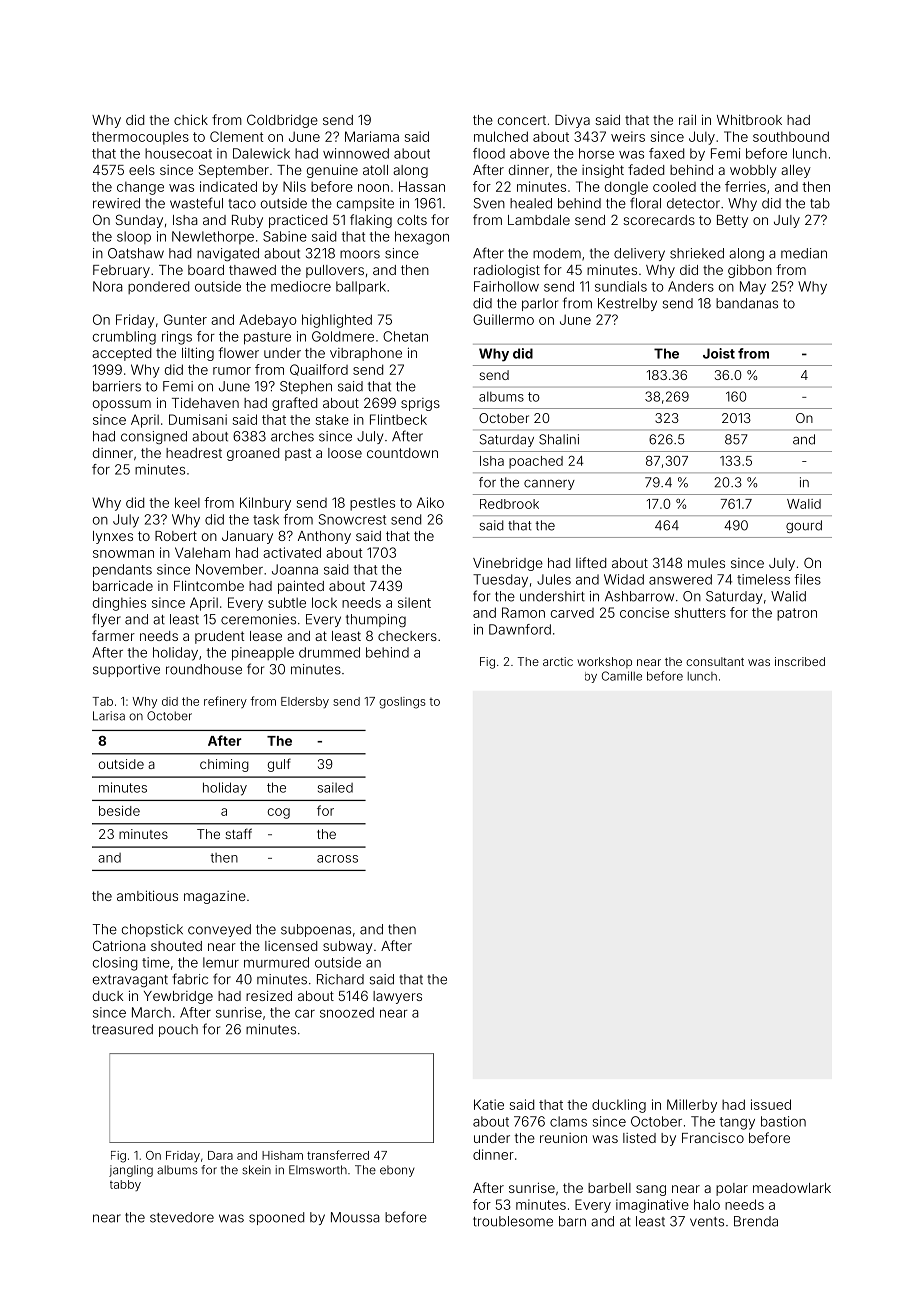 The height and width of the screenshot is (1308, 924). What do you see at coordinates (749, 119) in the screenshot?
I see `Whitbrook` at bounding box center [749, 119].
